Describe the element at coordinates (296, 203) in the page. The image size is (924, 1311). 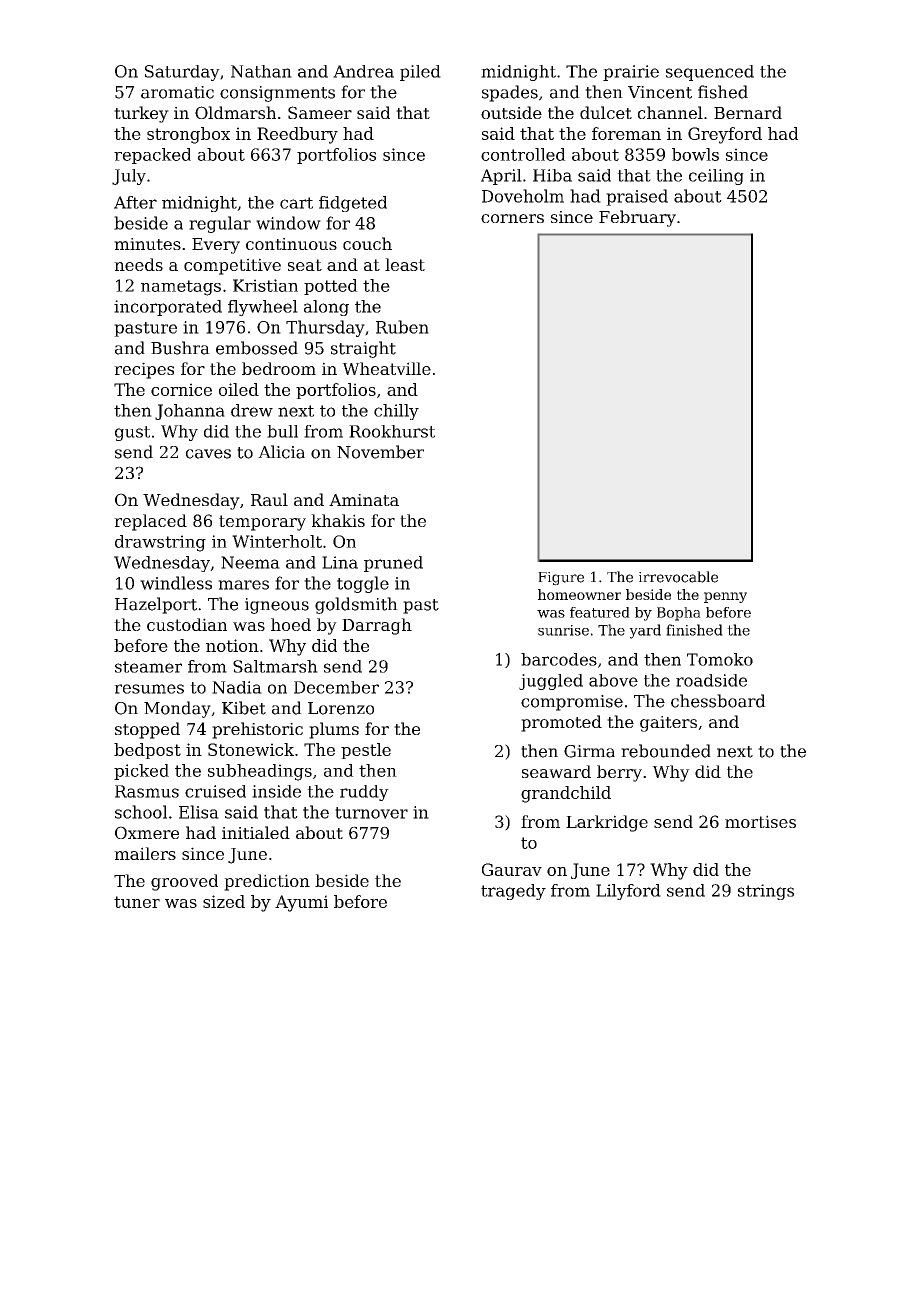
I see `cart` at that location.
